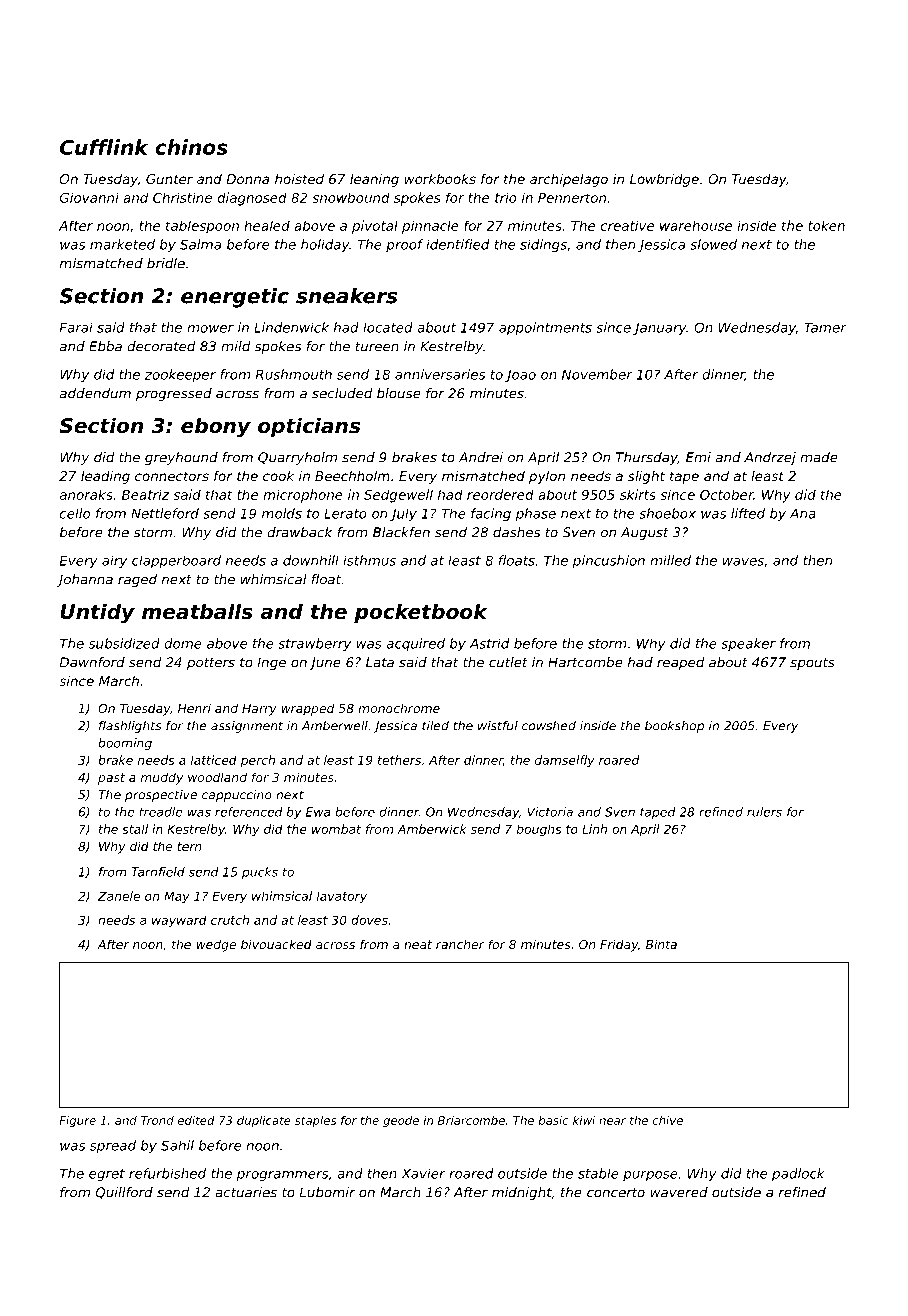 This document has width=908, height=1316. I want to click on padlock, so click(798, 1175).
